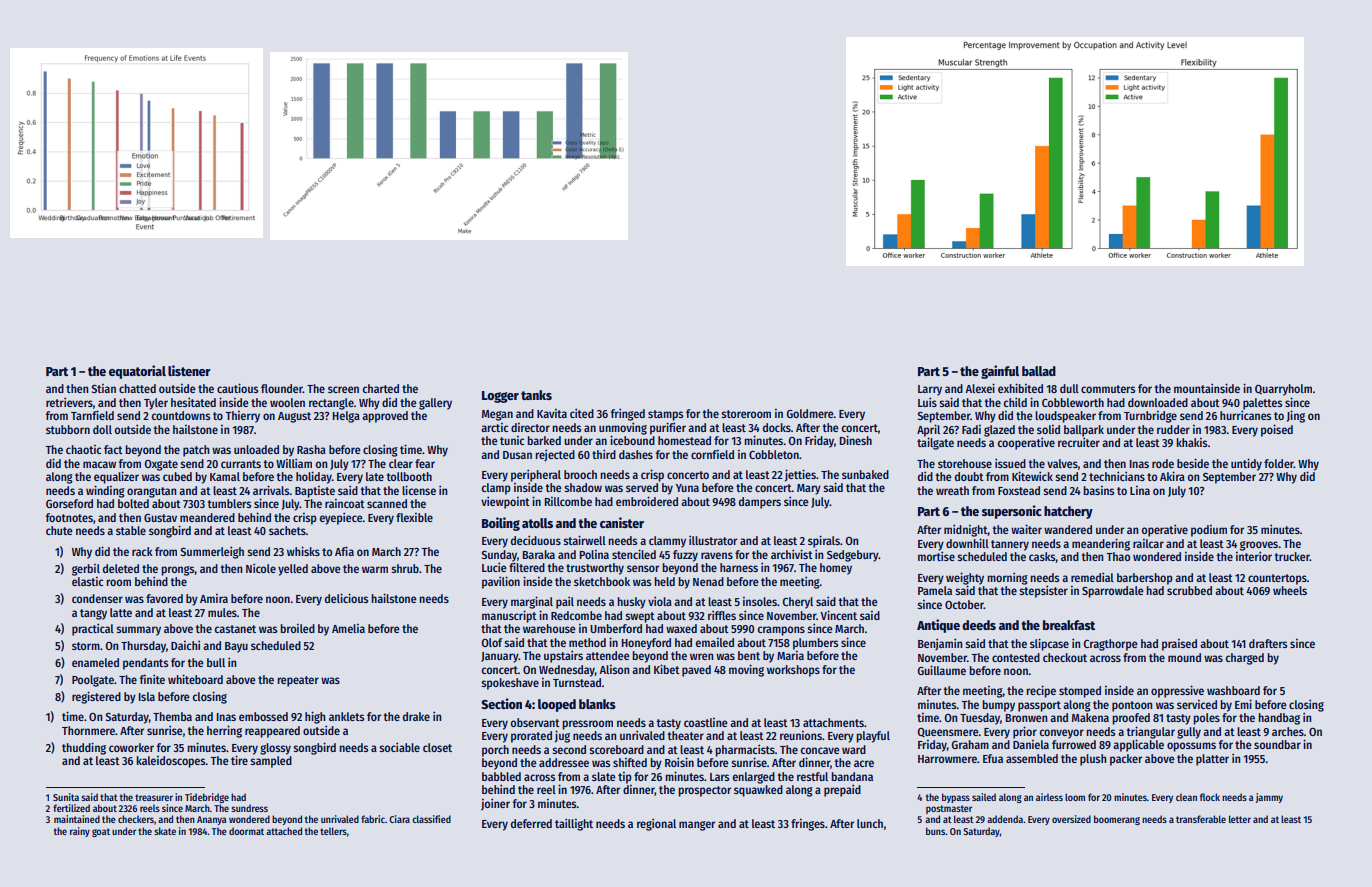 The width and height of the document is (1372, 887). I want to click on Baraka, so click(539, 554).
